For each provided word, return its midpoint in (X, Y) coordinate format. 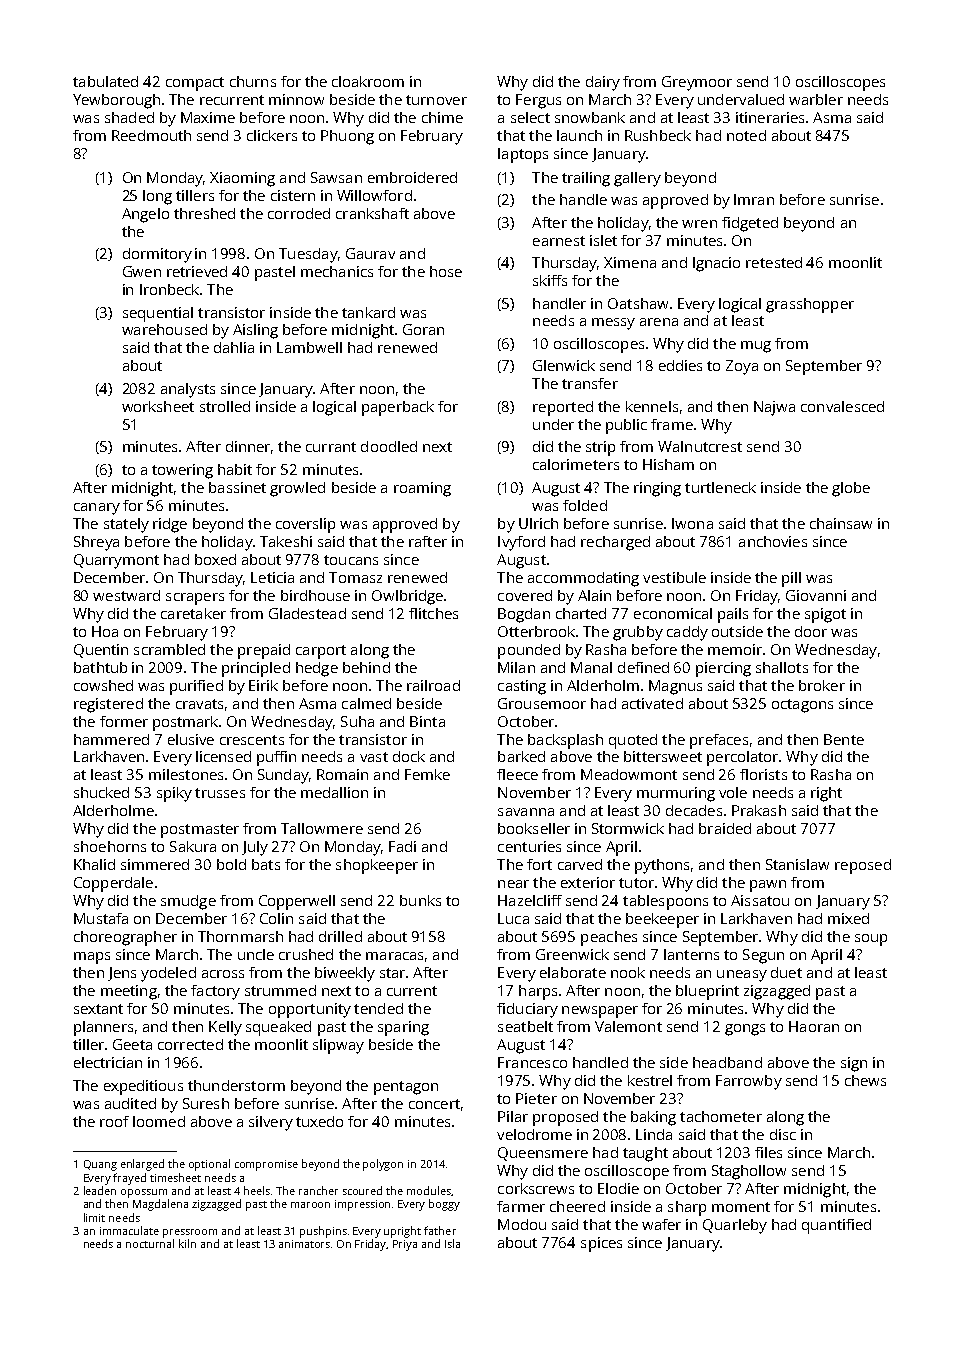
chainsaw (841, 523)
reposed (863, 866)
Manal (591, 667)
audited (130, 1103)
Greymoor (697, 83)
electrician (108, 1062)
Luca (513, 918)
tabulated (105, 81)
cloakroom (368, 81)
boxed (215, 559)
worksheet (158, 406)
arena (659, 322)
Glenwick (564, 365)
